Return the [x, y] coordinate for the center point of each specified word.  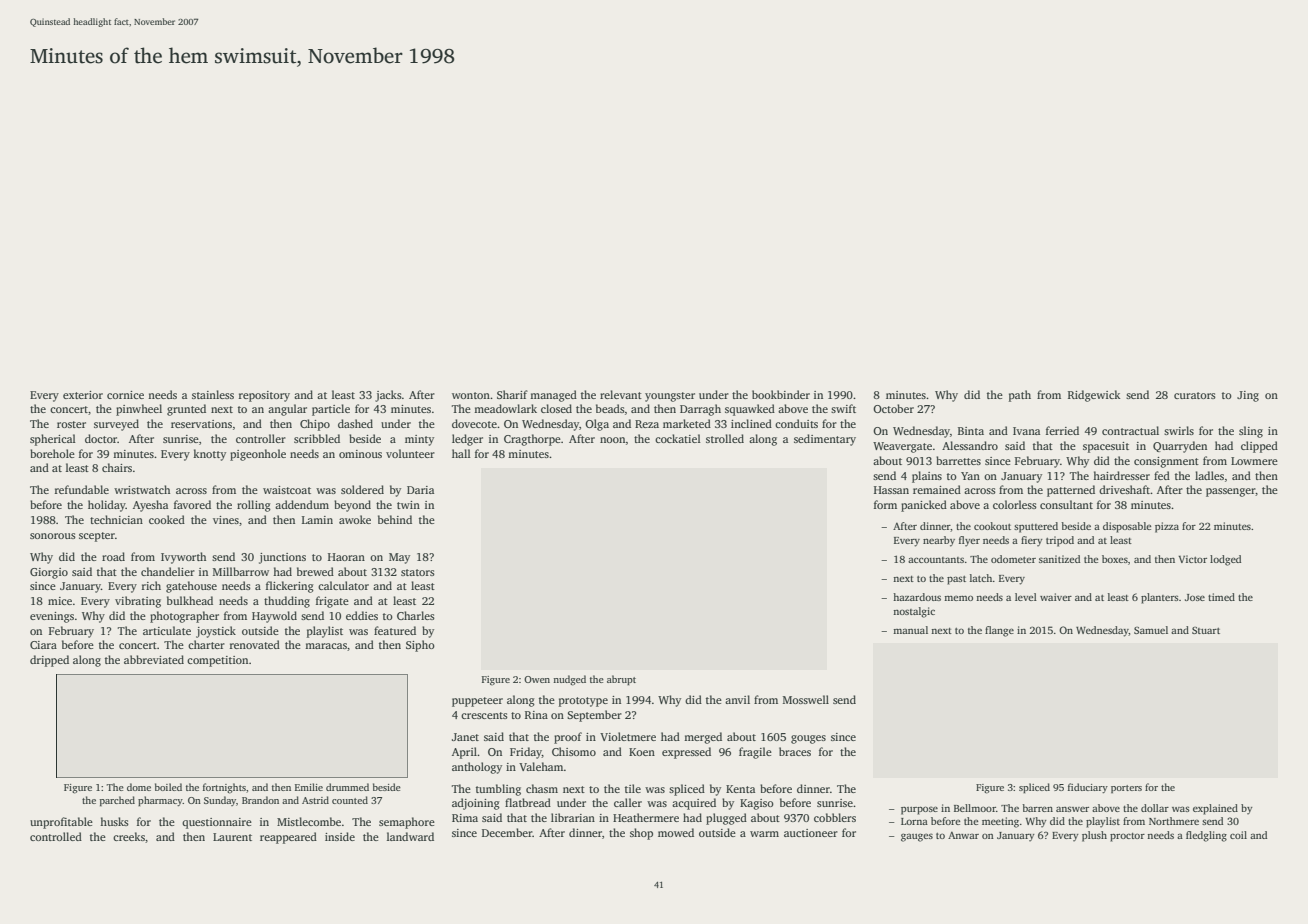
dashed [355, 423]
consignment [1166, 462]
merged [703, 738]
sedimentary [825, 440]
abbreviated [154, 659]
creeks [129, 836]
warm [764, 834]
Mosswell [806, 699]
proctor [1127, 837]
